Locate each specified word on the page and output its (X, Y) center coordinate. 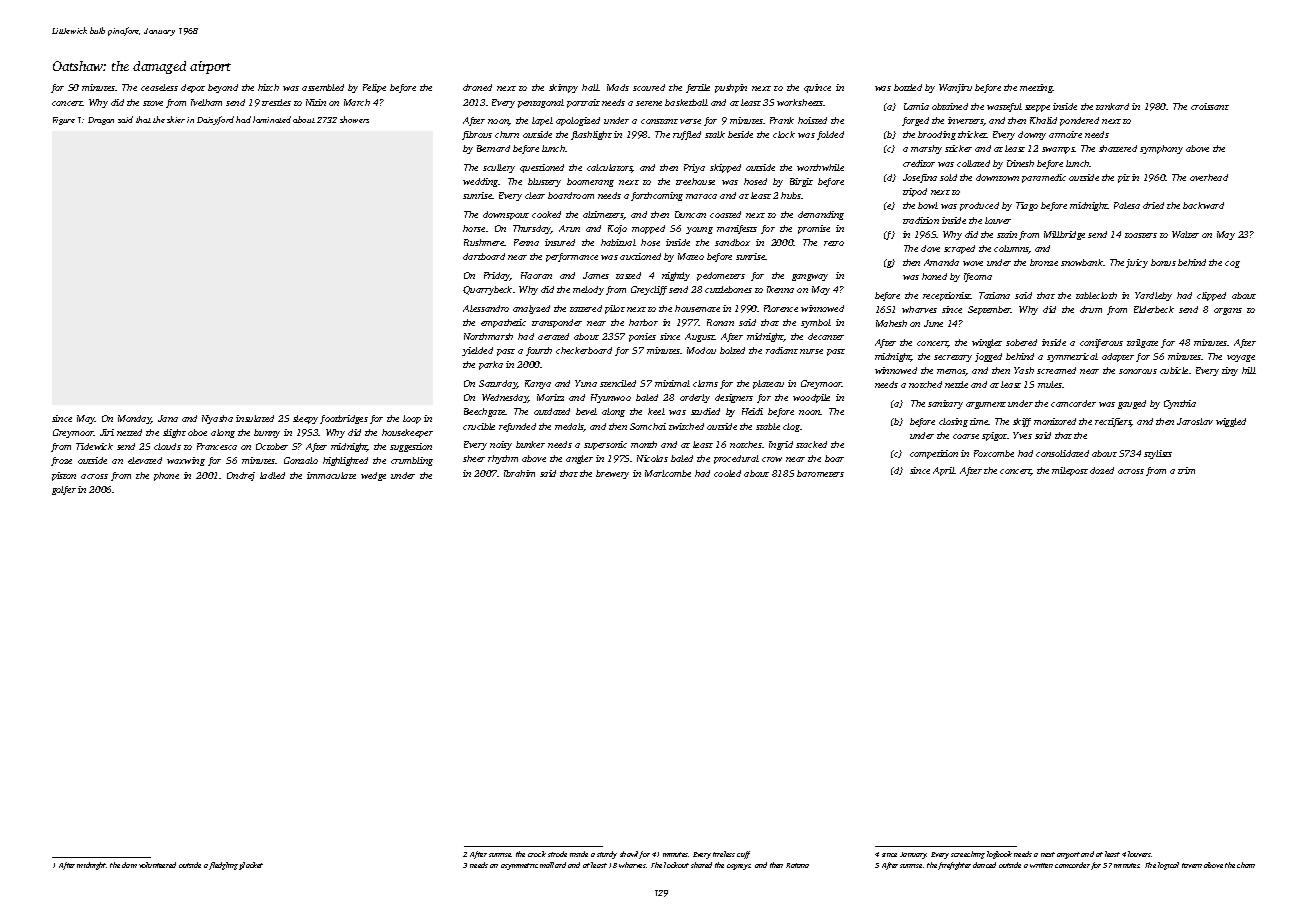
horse (474, 228)
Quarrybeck (487, 290)
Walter (1185, 234)
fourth (539, 351)
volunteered (157, 865)
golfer (64, 490)
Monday (135, 419)
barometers (820, 473)
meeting (1036, 88)
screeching (968, 855)
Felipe (374, 88)
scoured (649, 87)
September (990, 310)
